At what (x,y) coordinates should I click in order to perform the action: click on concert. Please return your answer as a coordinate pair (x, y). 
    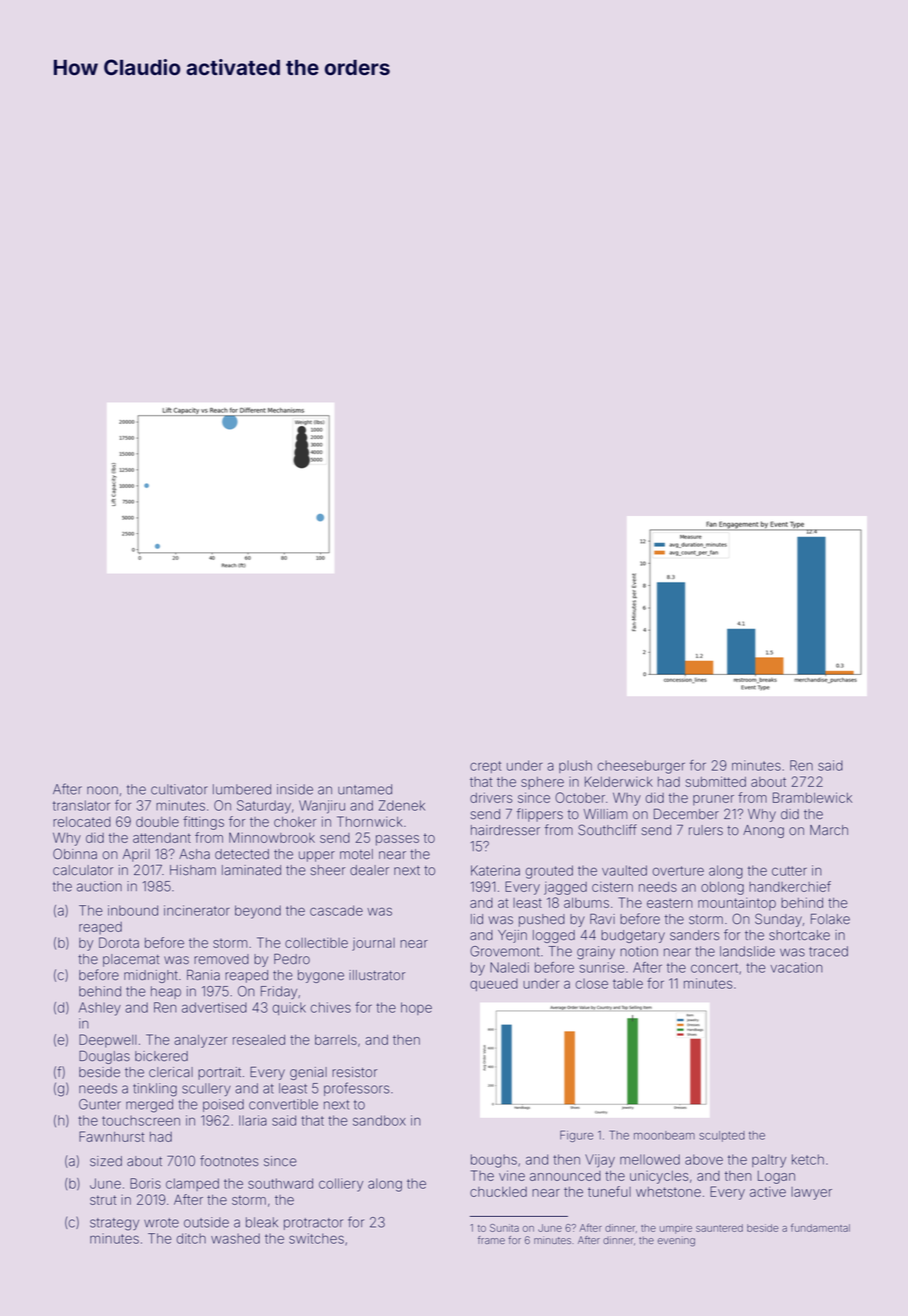
    Looking at the image, I should click on (714, 968).
